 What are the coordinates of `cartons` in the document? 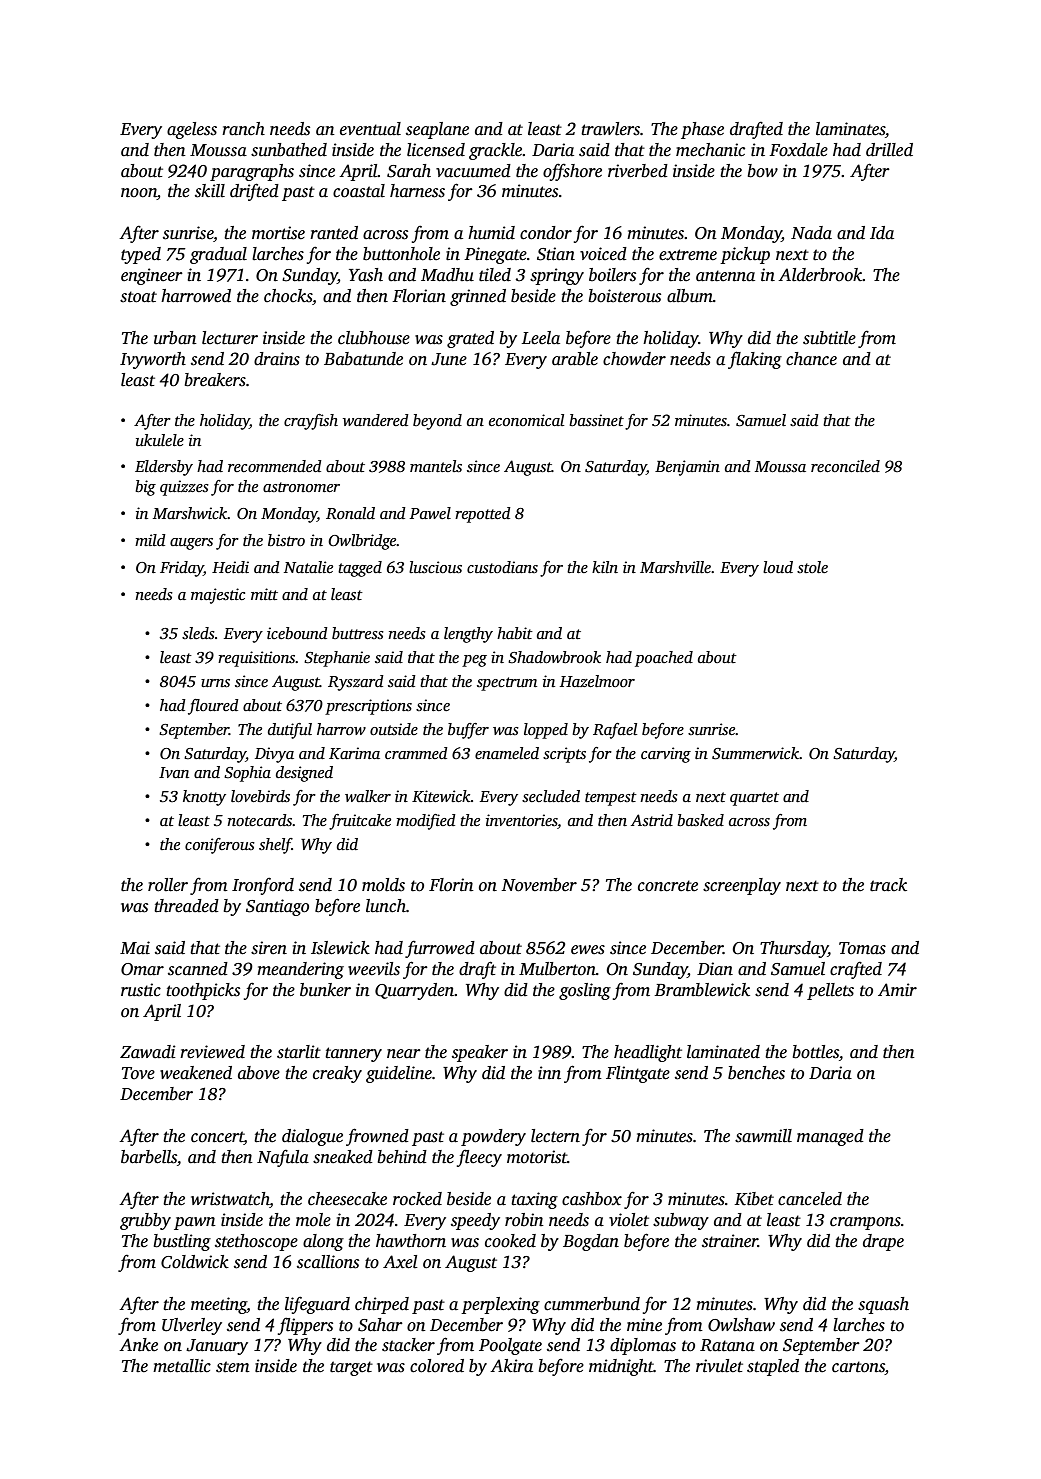 It's located at (858, 1368).
